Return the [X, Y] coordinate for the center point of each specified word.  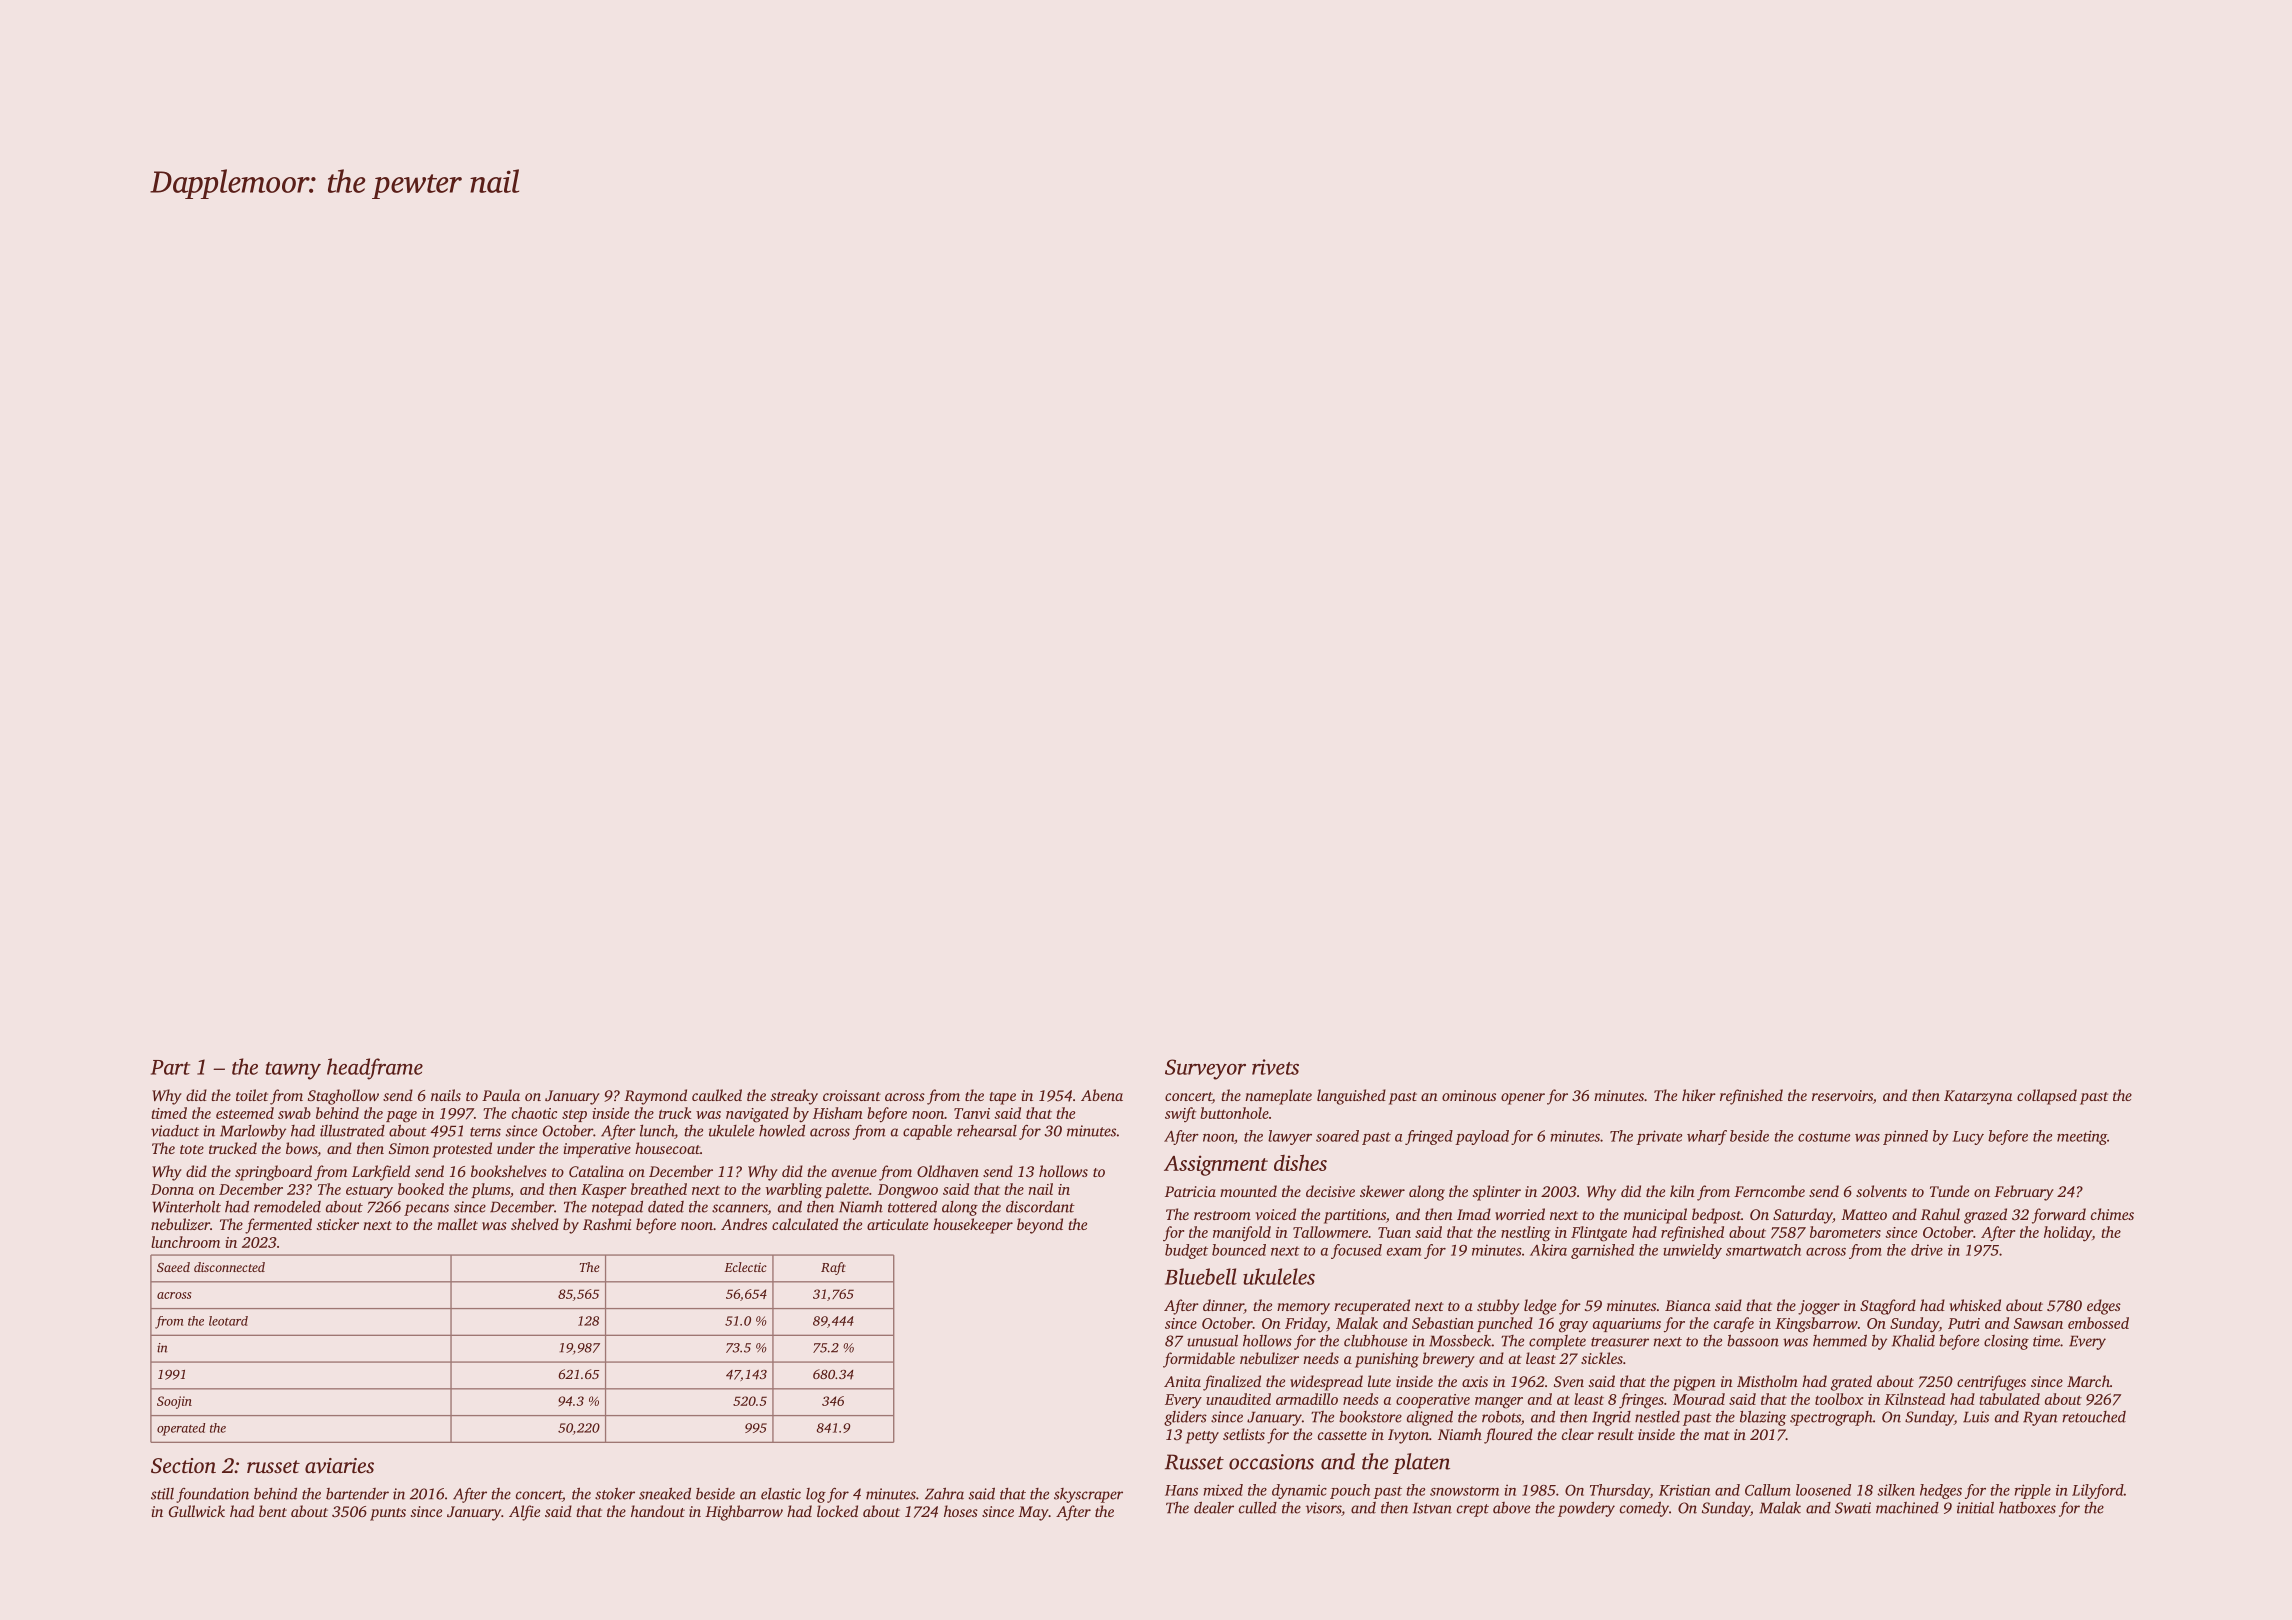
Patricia [1190, 1191]
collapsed [2047, 1097]
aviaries [339, 1465]
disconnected [229, 1267]
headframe [375, 1069]
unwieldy [1692, 1251]
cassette [1342, 1435]
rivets [1275, 1067]
